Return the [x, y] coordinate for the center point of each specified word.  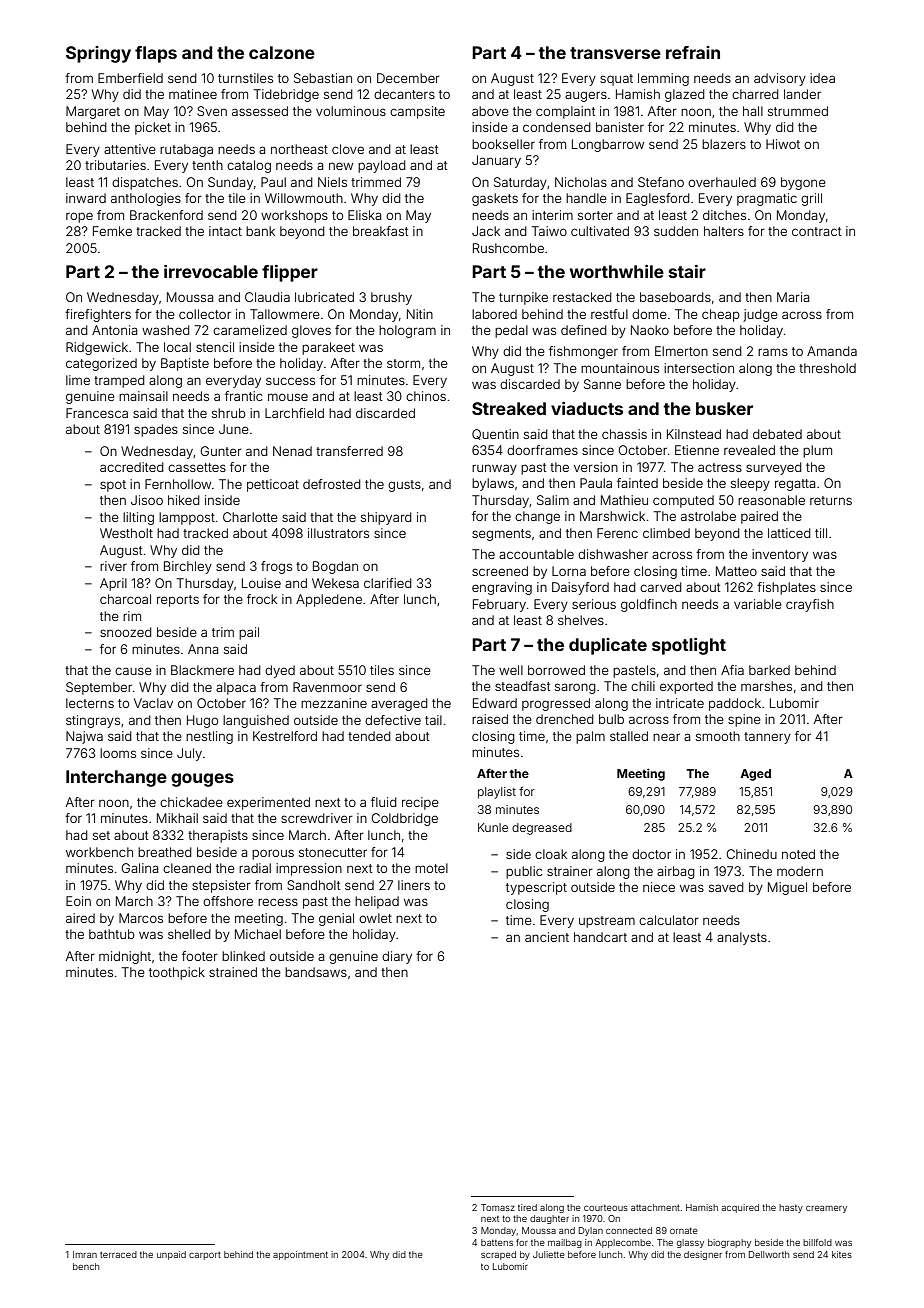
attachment [655, 1207]
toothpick [177, 973]
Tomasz [498, 1207]
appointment [300, 1255]
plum [817, 451]
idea [822, 78]
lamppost [187, 518]
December [408, 78]
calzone [282, 52]
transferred [349, 451]
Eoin [78, 901]
